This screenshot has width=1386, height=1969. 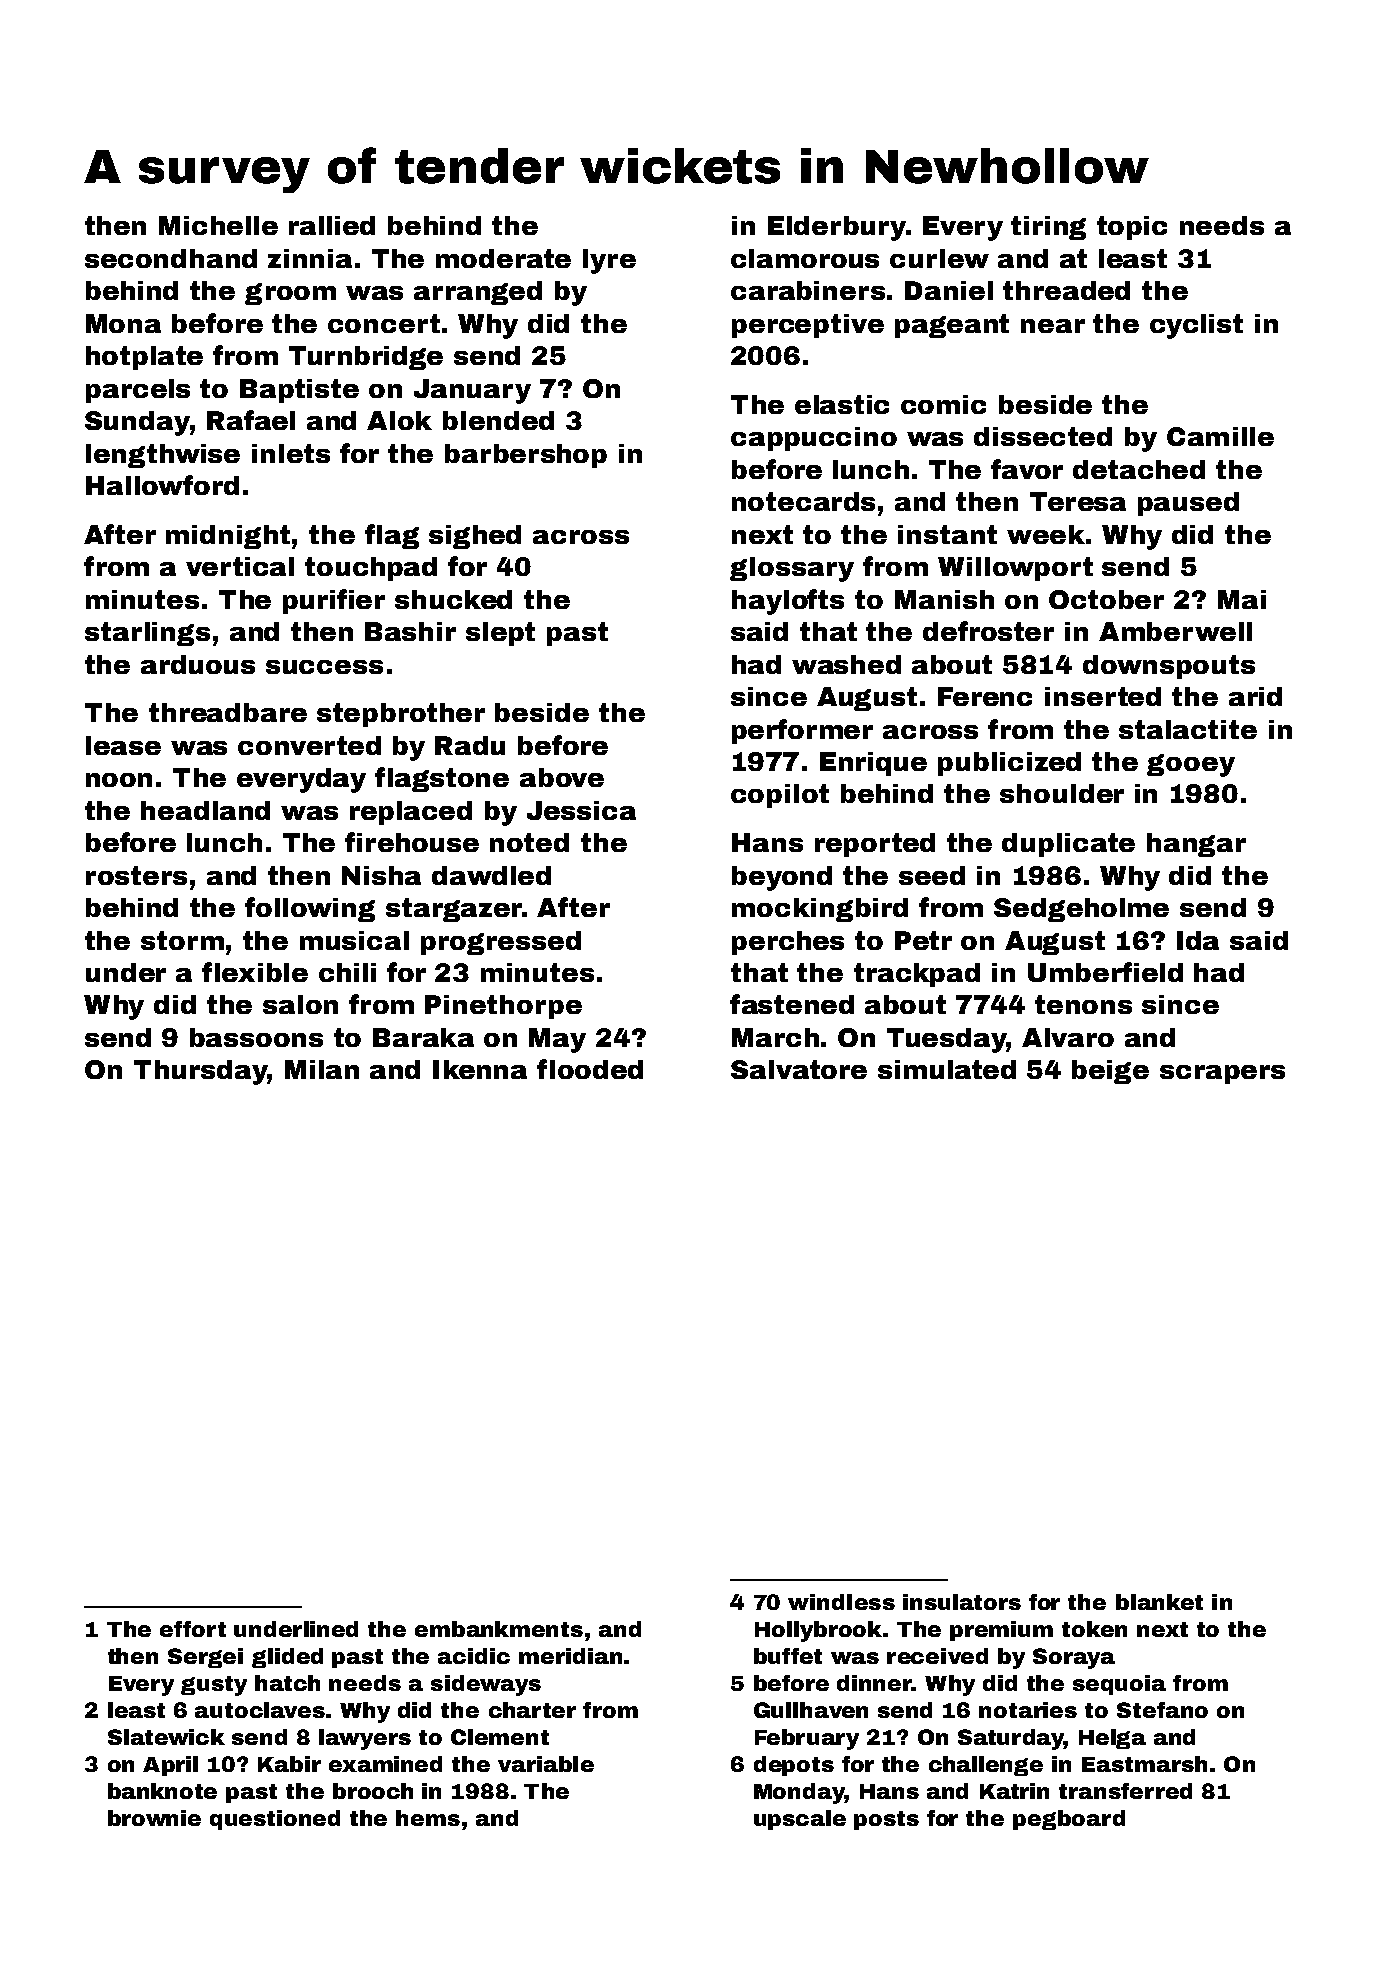 What do you see at coordinates (1222, 1074) in the screenshot?
I see `scrapers` at bounding box center [1222, 1074].
